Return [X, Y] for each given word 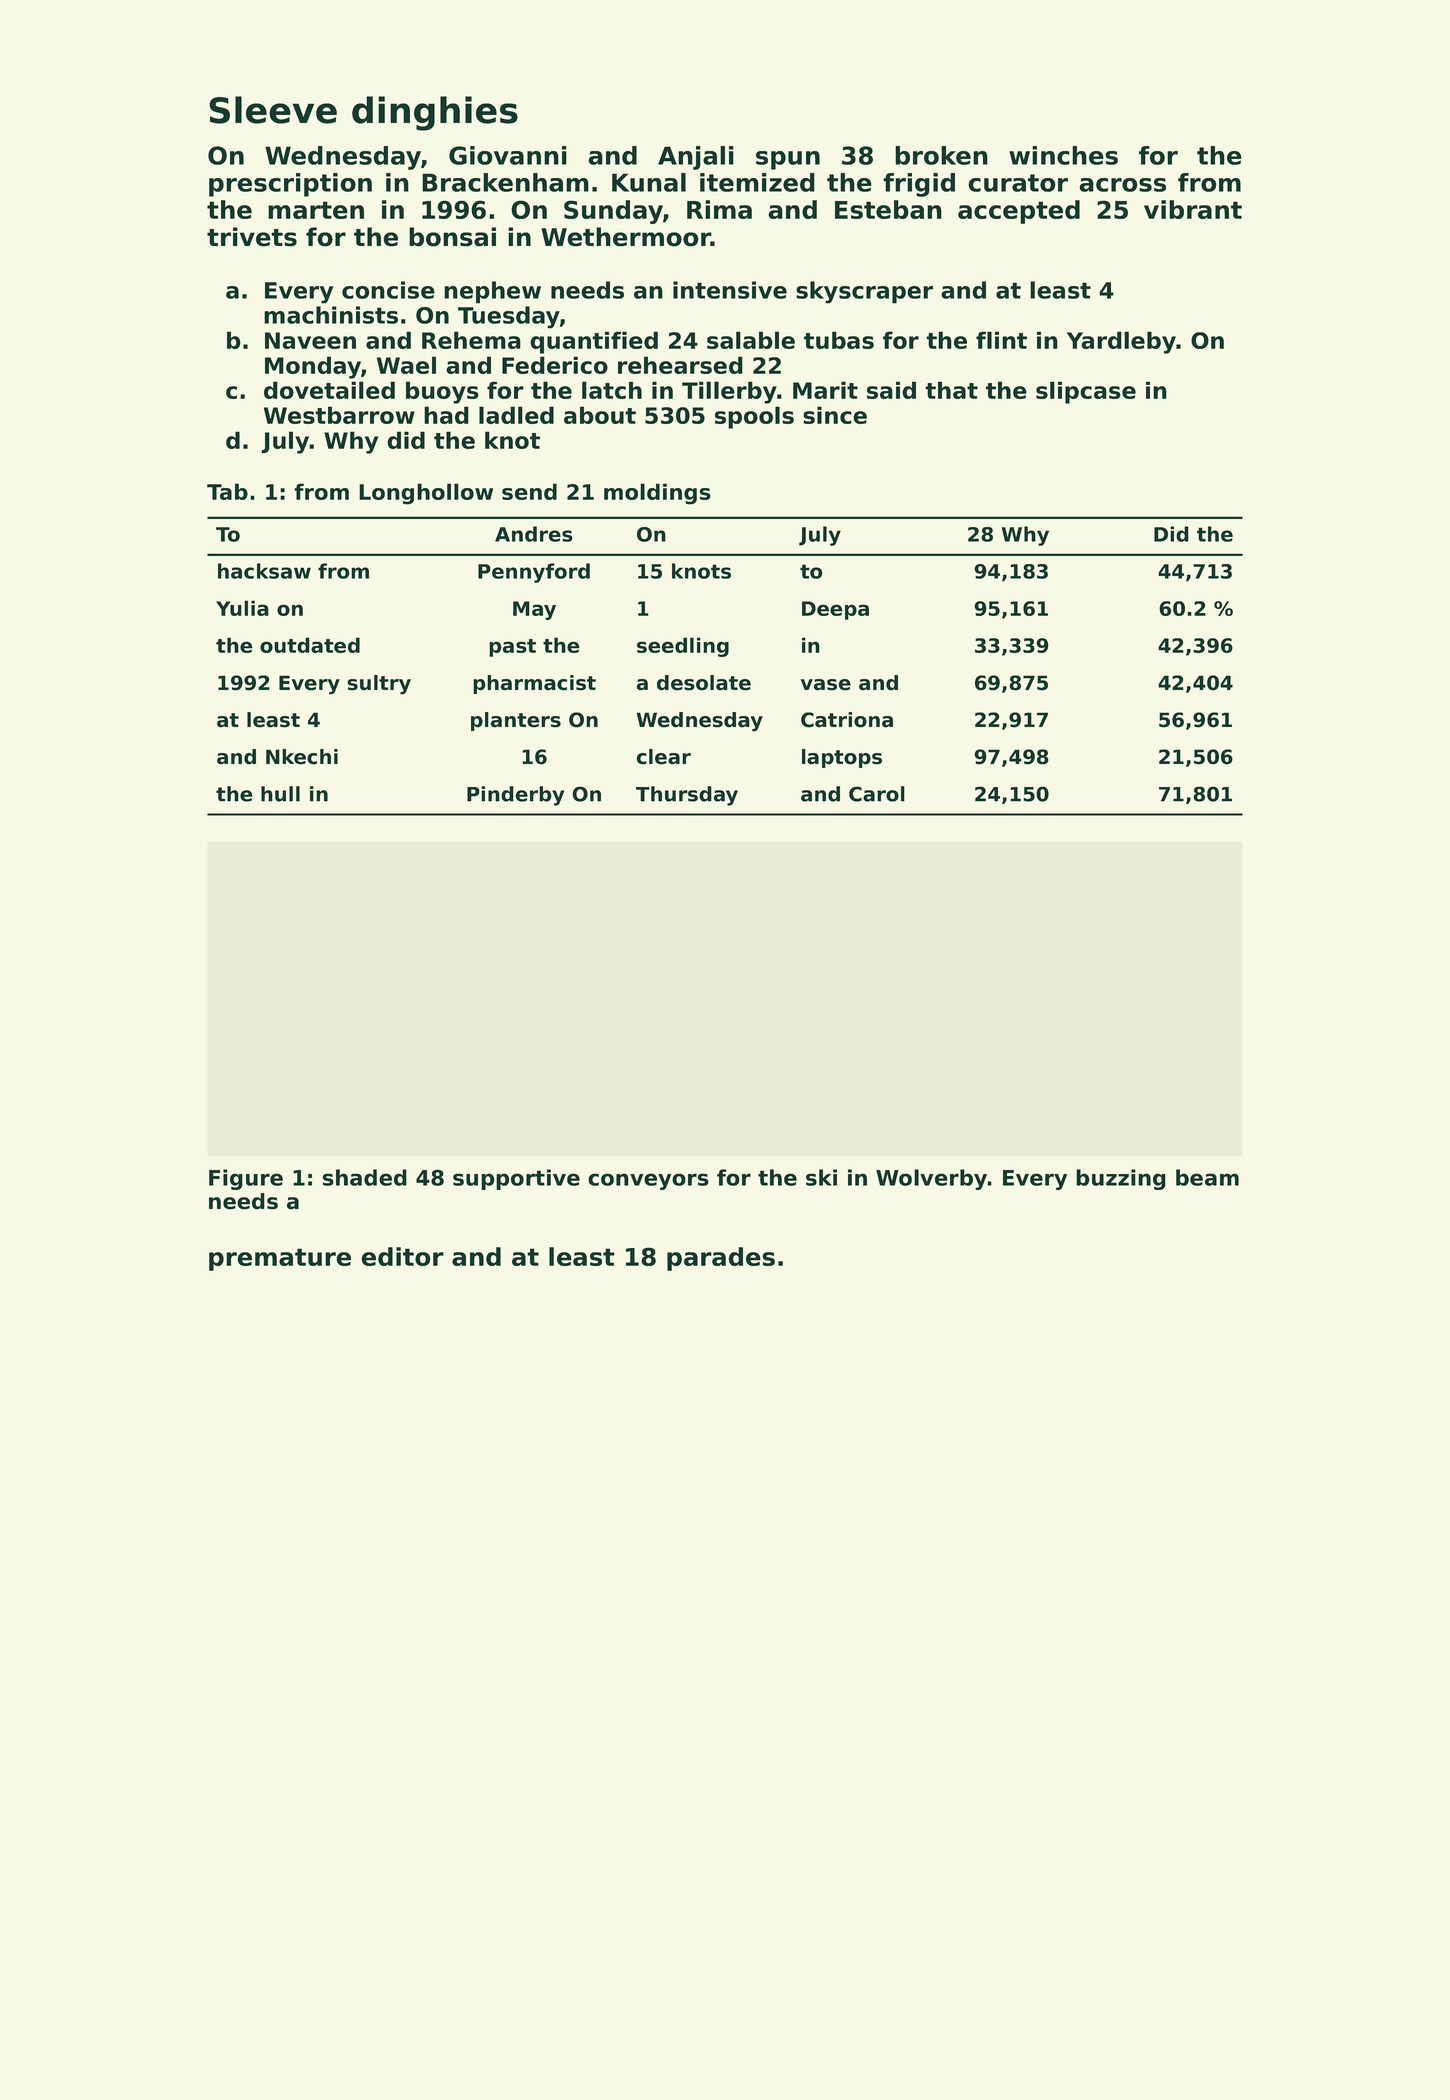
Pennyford [534, 573]
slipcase [1086, 392]
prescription [290, 185]
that [951, 390]
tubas [839, 340]
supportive [516, 1179]
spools [754, 417]
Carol [877, 794]
